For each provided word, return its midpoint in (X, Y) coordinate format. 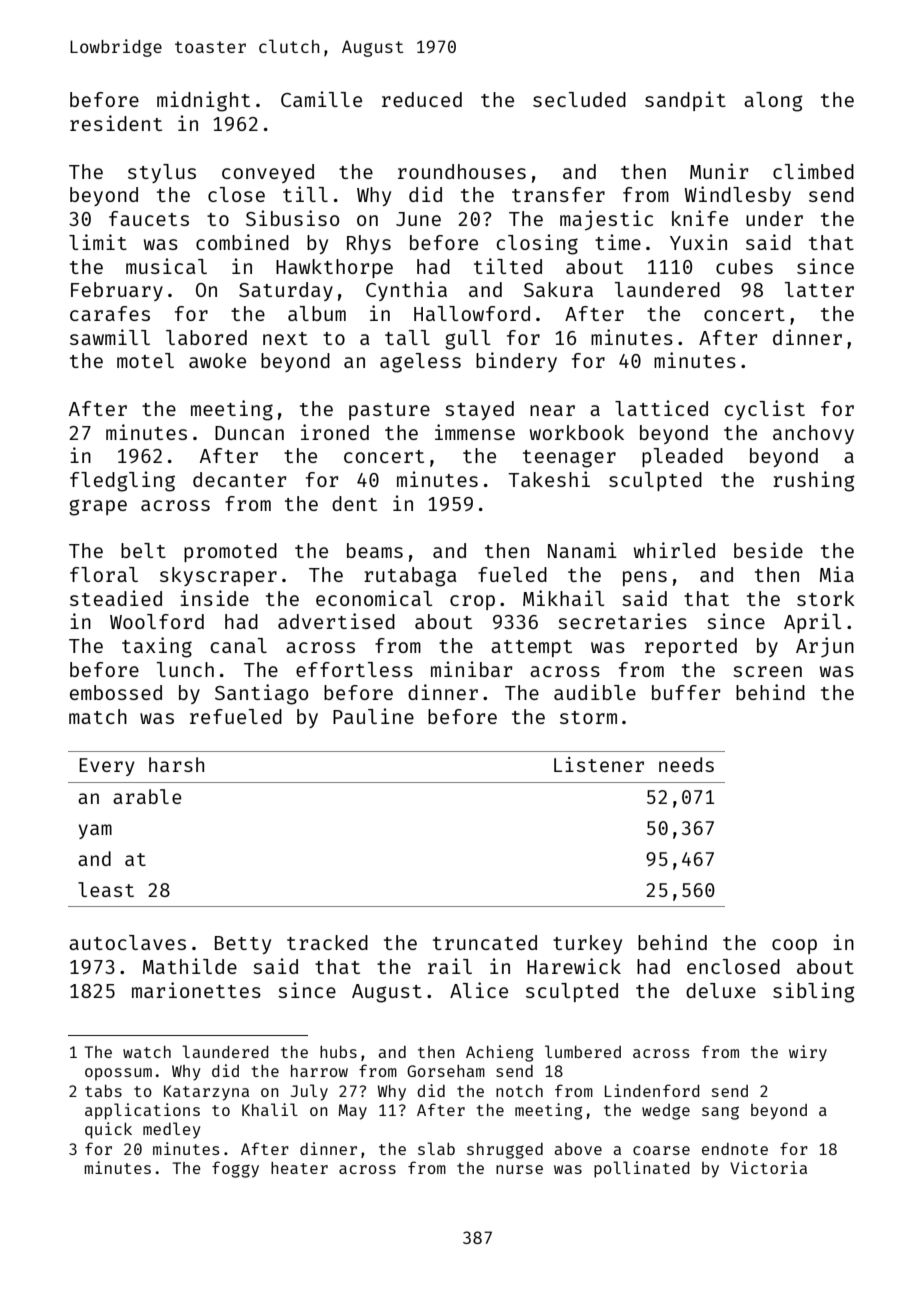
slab (436, 1148)
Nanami (582, 550)
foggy (235, 1169)
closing (537, 244)
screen (767, 671)
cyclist (764, 410)
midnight (203, 101)
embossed (116, 692)
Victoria (768, 1167)
